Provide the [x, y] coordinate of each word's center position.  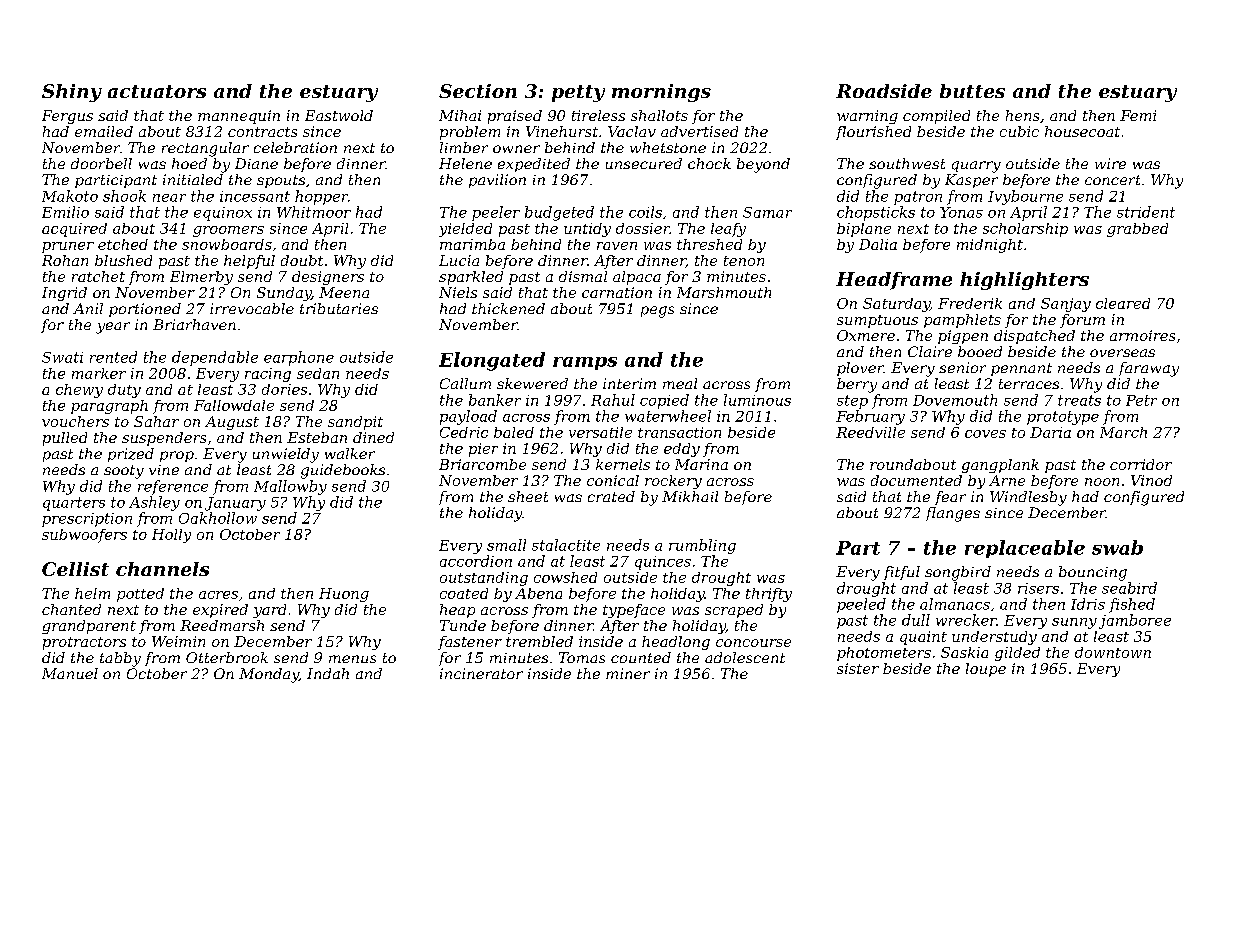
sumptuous [877, 321]
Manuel [70, 673]
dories [284, 389]
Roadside [884, 91]
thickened [508, 308]
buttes [972, 91]
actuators [157, 91]
